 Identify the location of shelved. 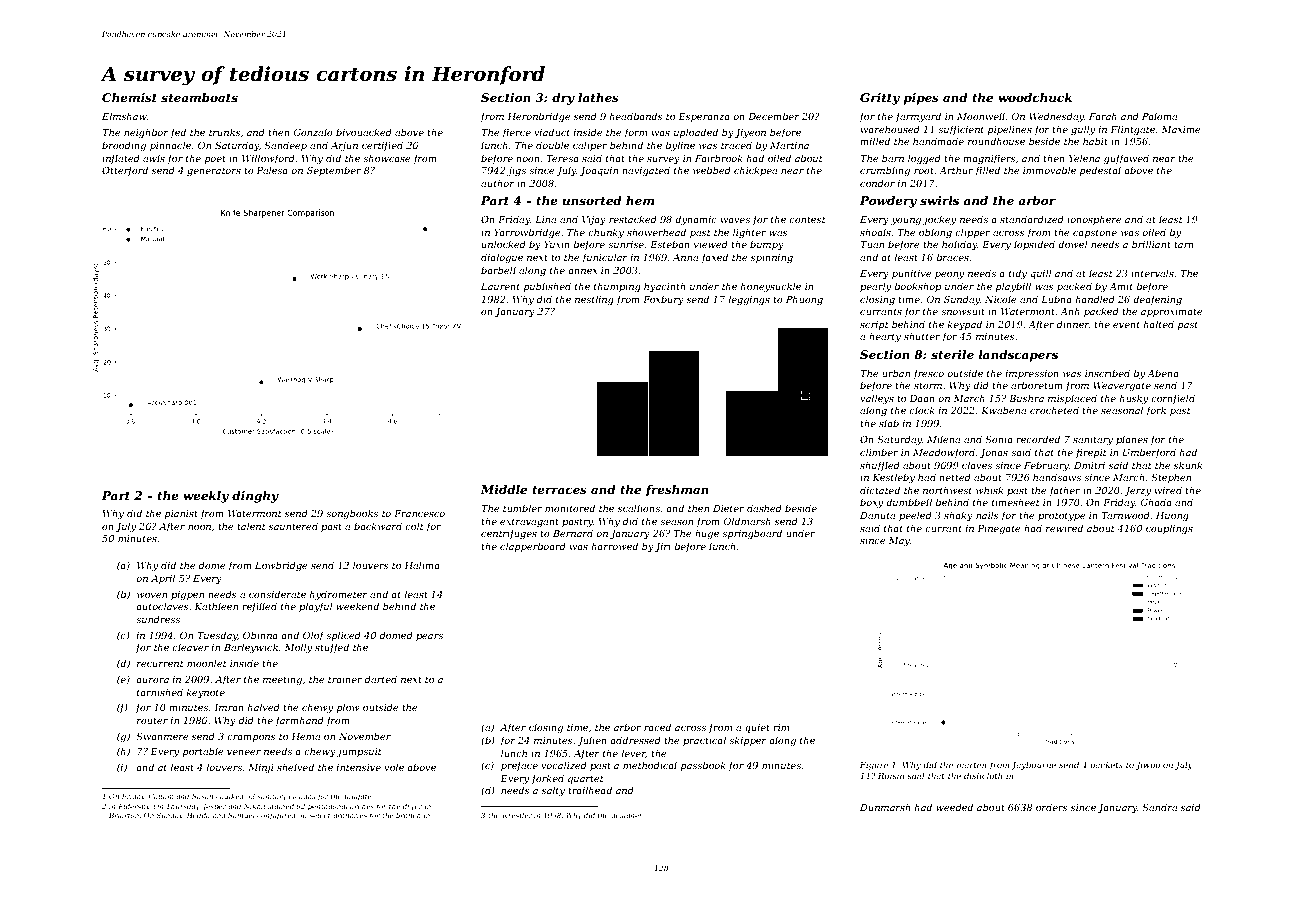
(295, 767).
